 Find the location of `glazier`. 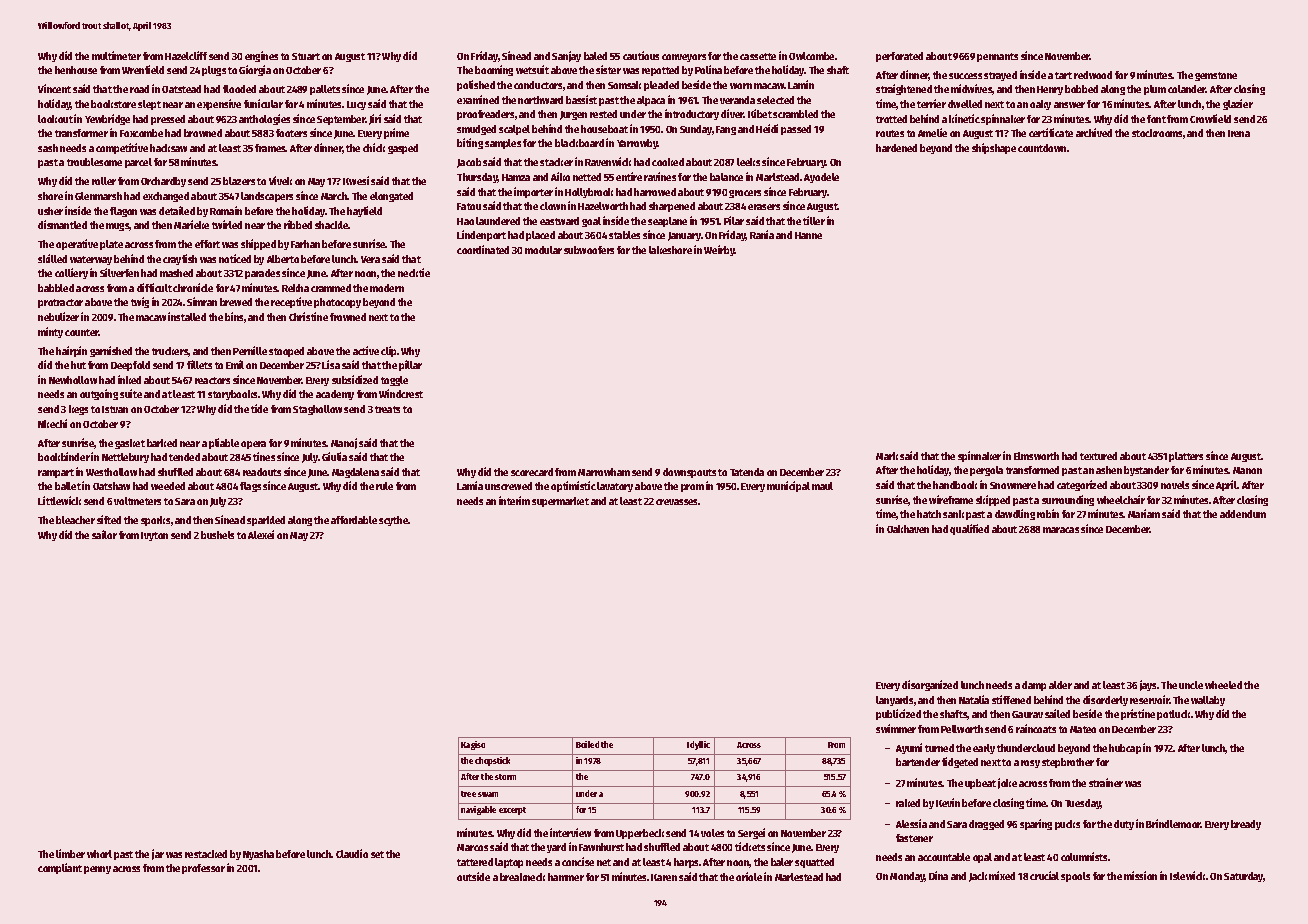

glazier is located at coordinates (1238, 104).
